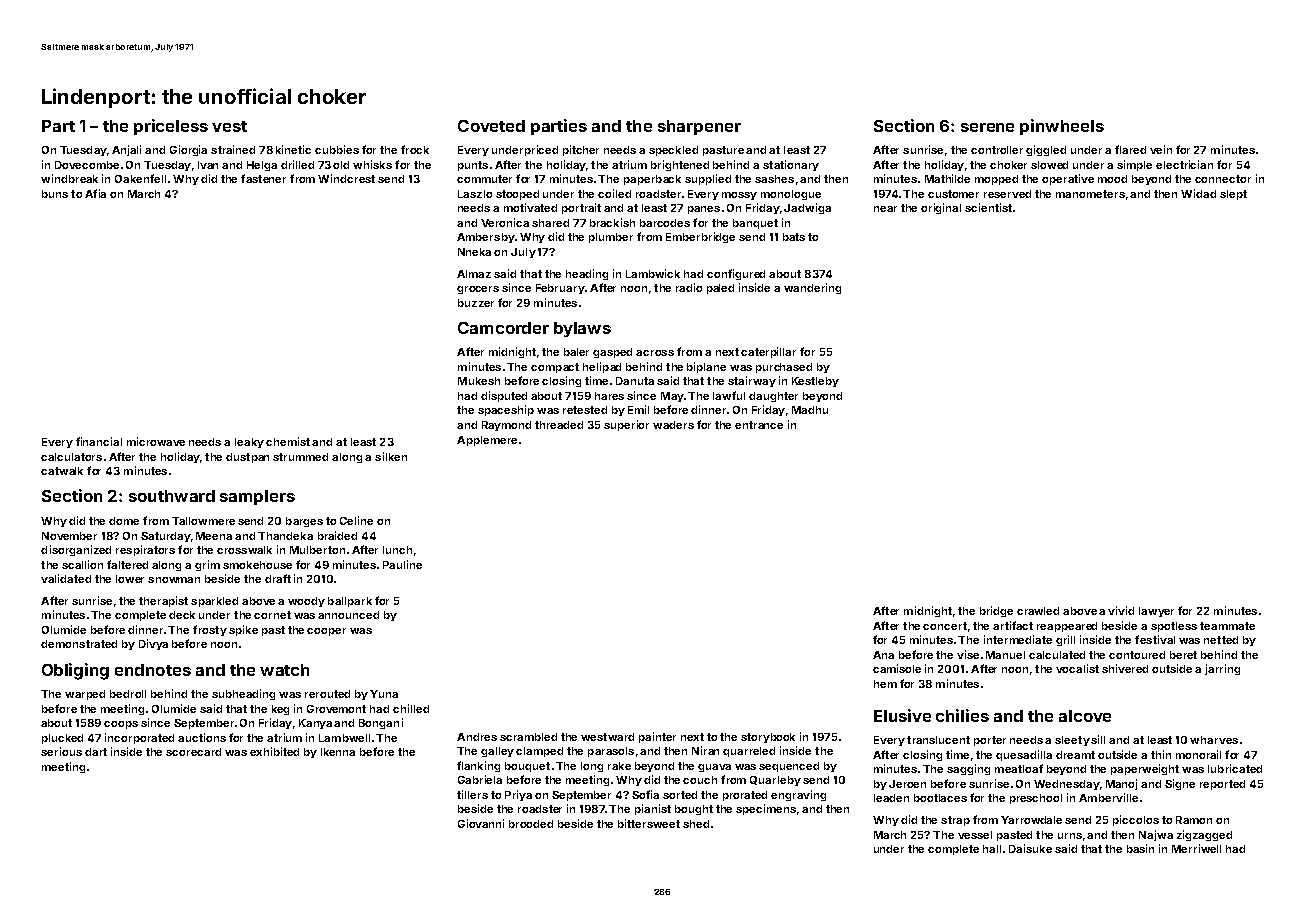 This image has height=924, width=1308. What do you see at coordinates (611, 752) in the image?
I see `parasols` at bounding box center [611, 752].
